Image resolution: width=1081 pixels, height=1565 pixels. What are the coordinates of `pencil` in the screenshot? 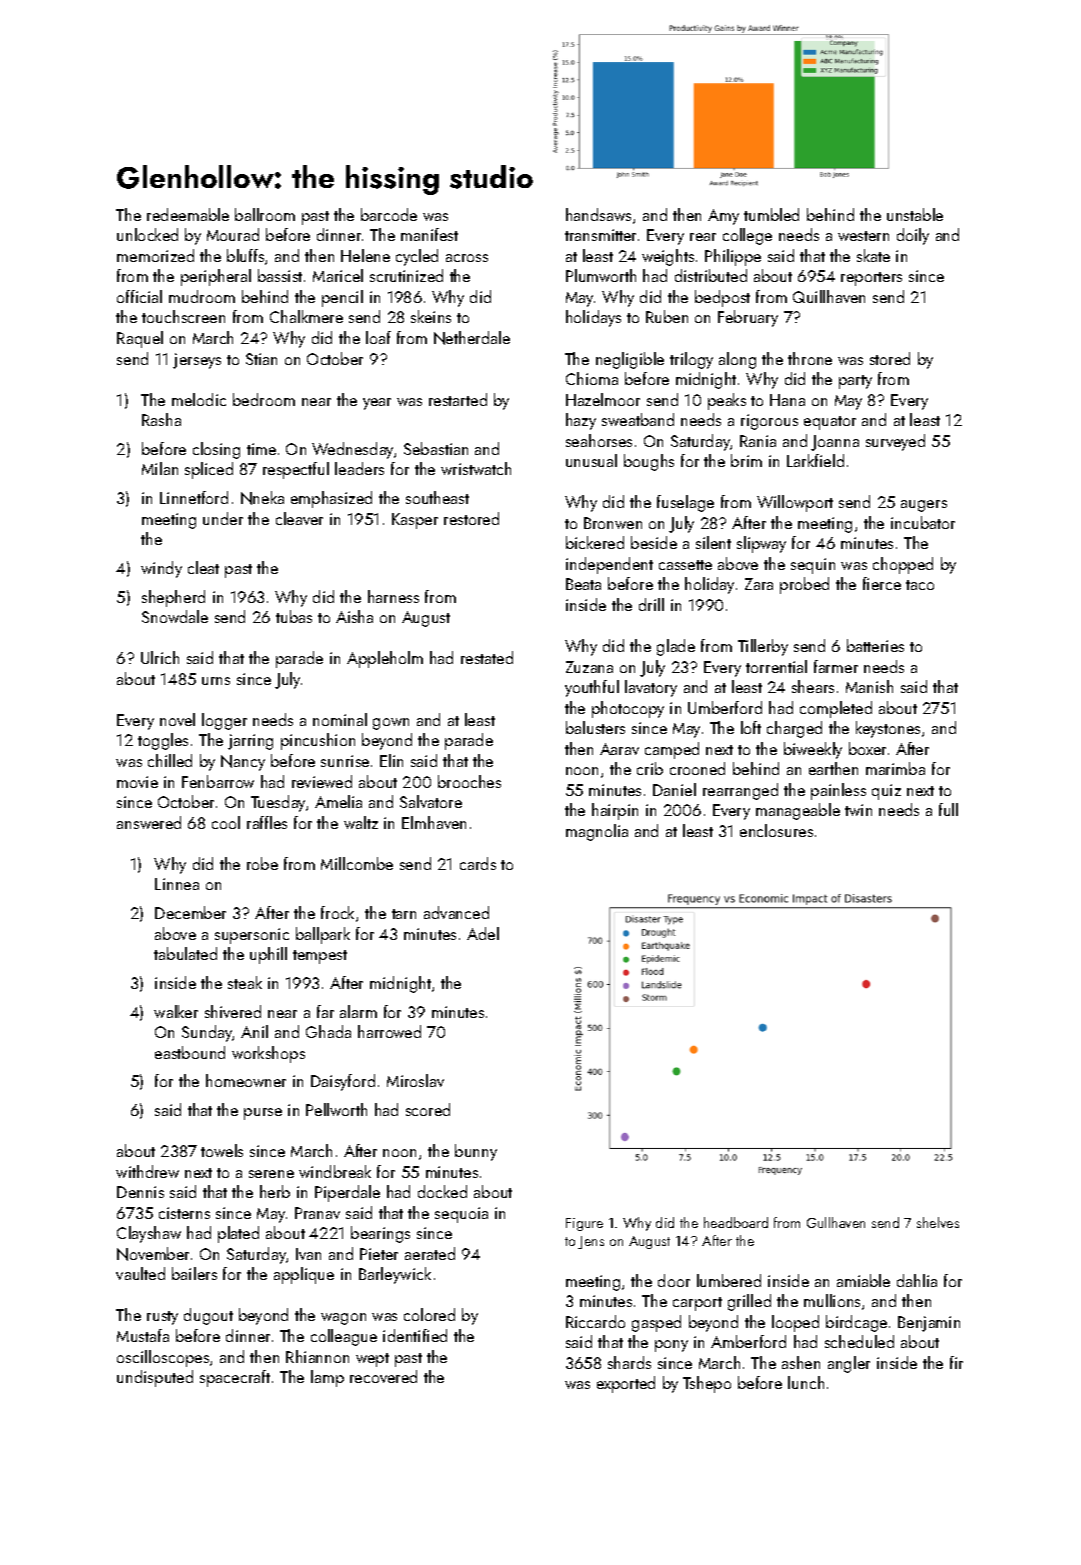 It's located at (342, 298).
